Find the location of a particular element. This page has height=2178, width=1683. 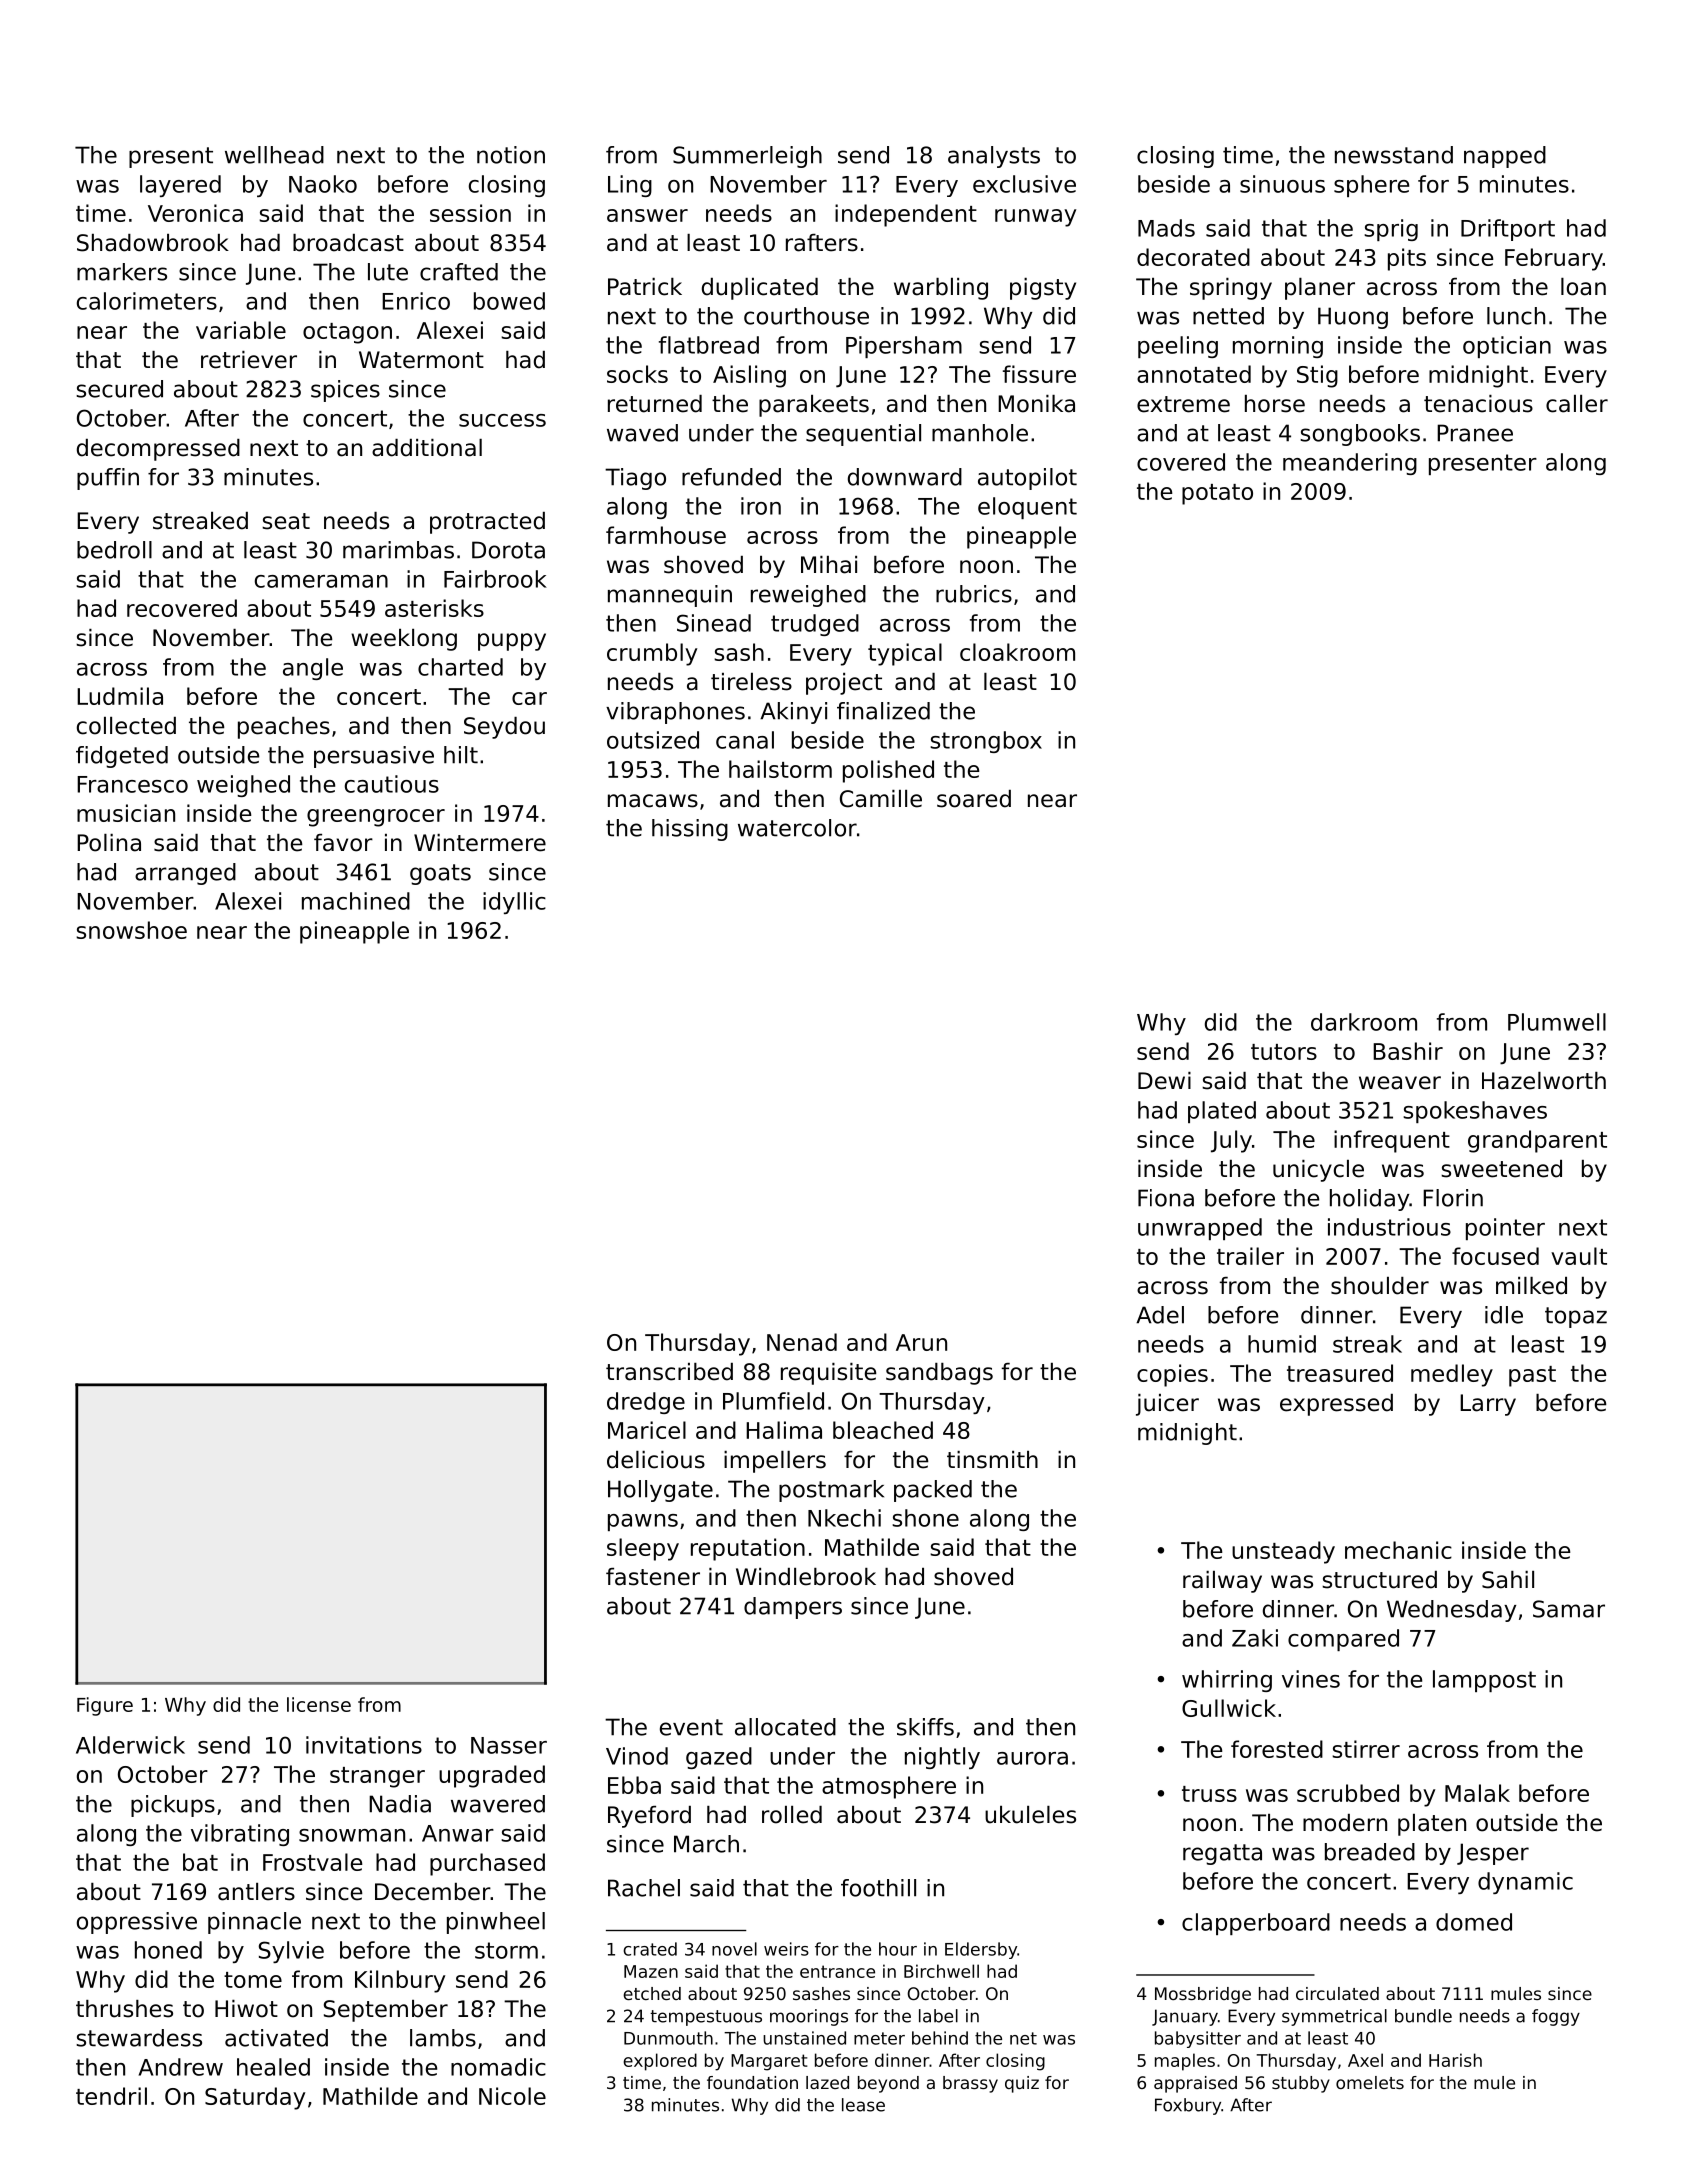

Pranee is located at coordinates (1475, 433).
